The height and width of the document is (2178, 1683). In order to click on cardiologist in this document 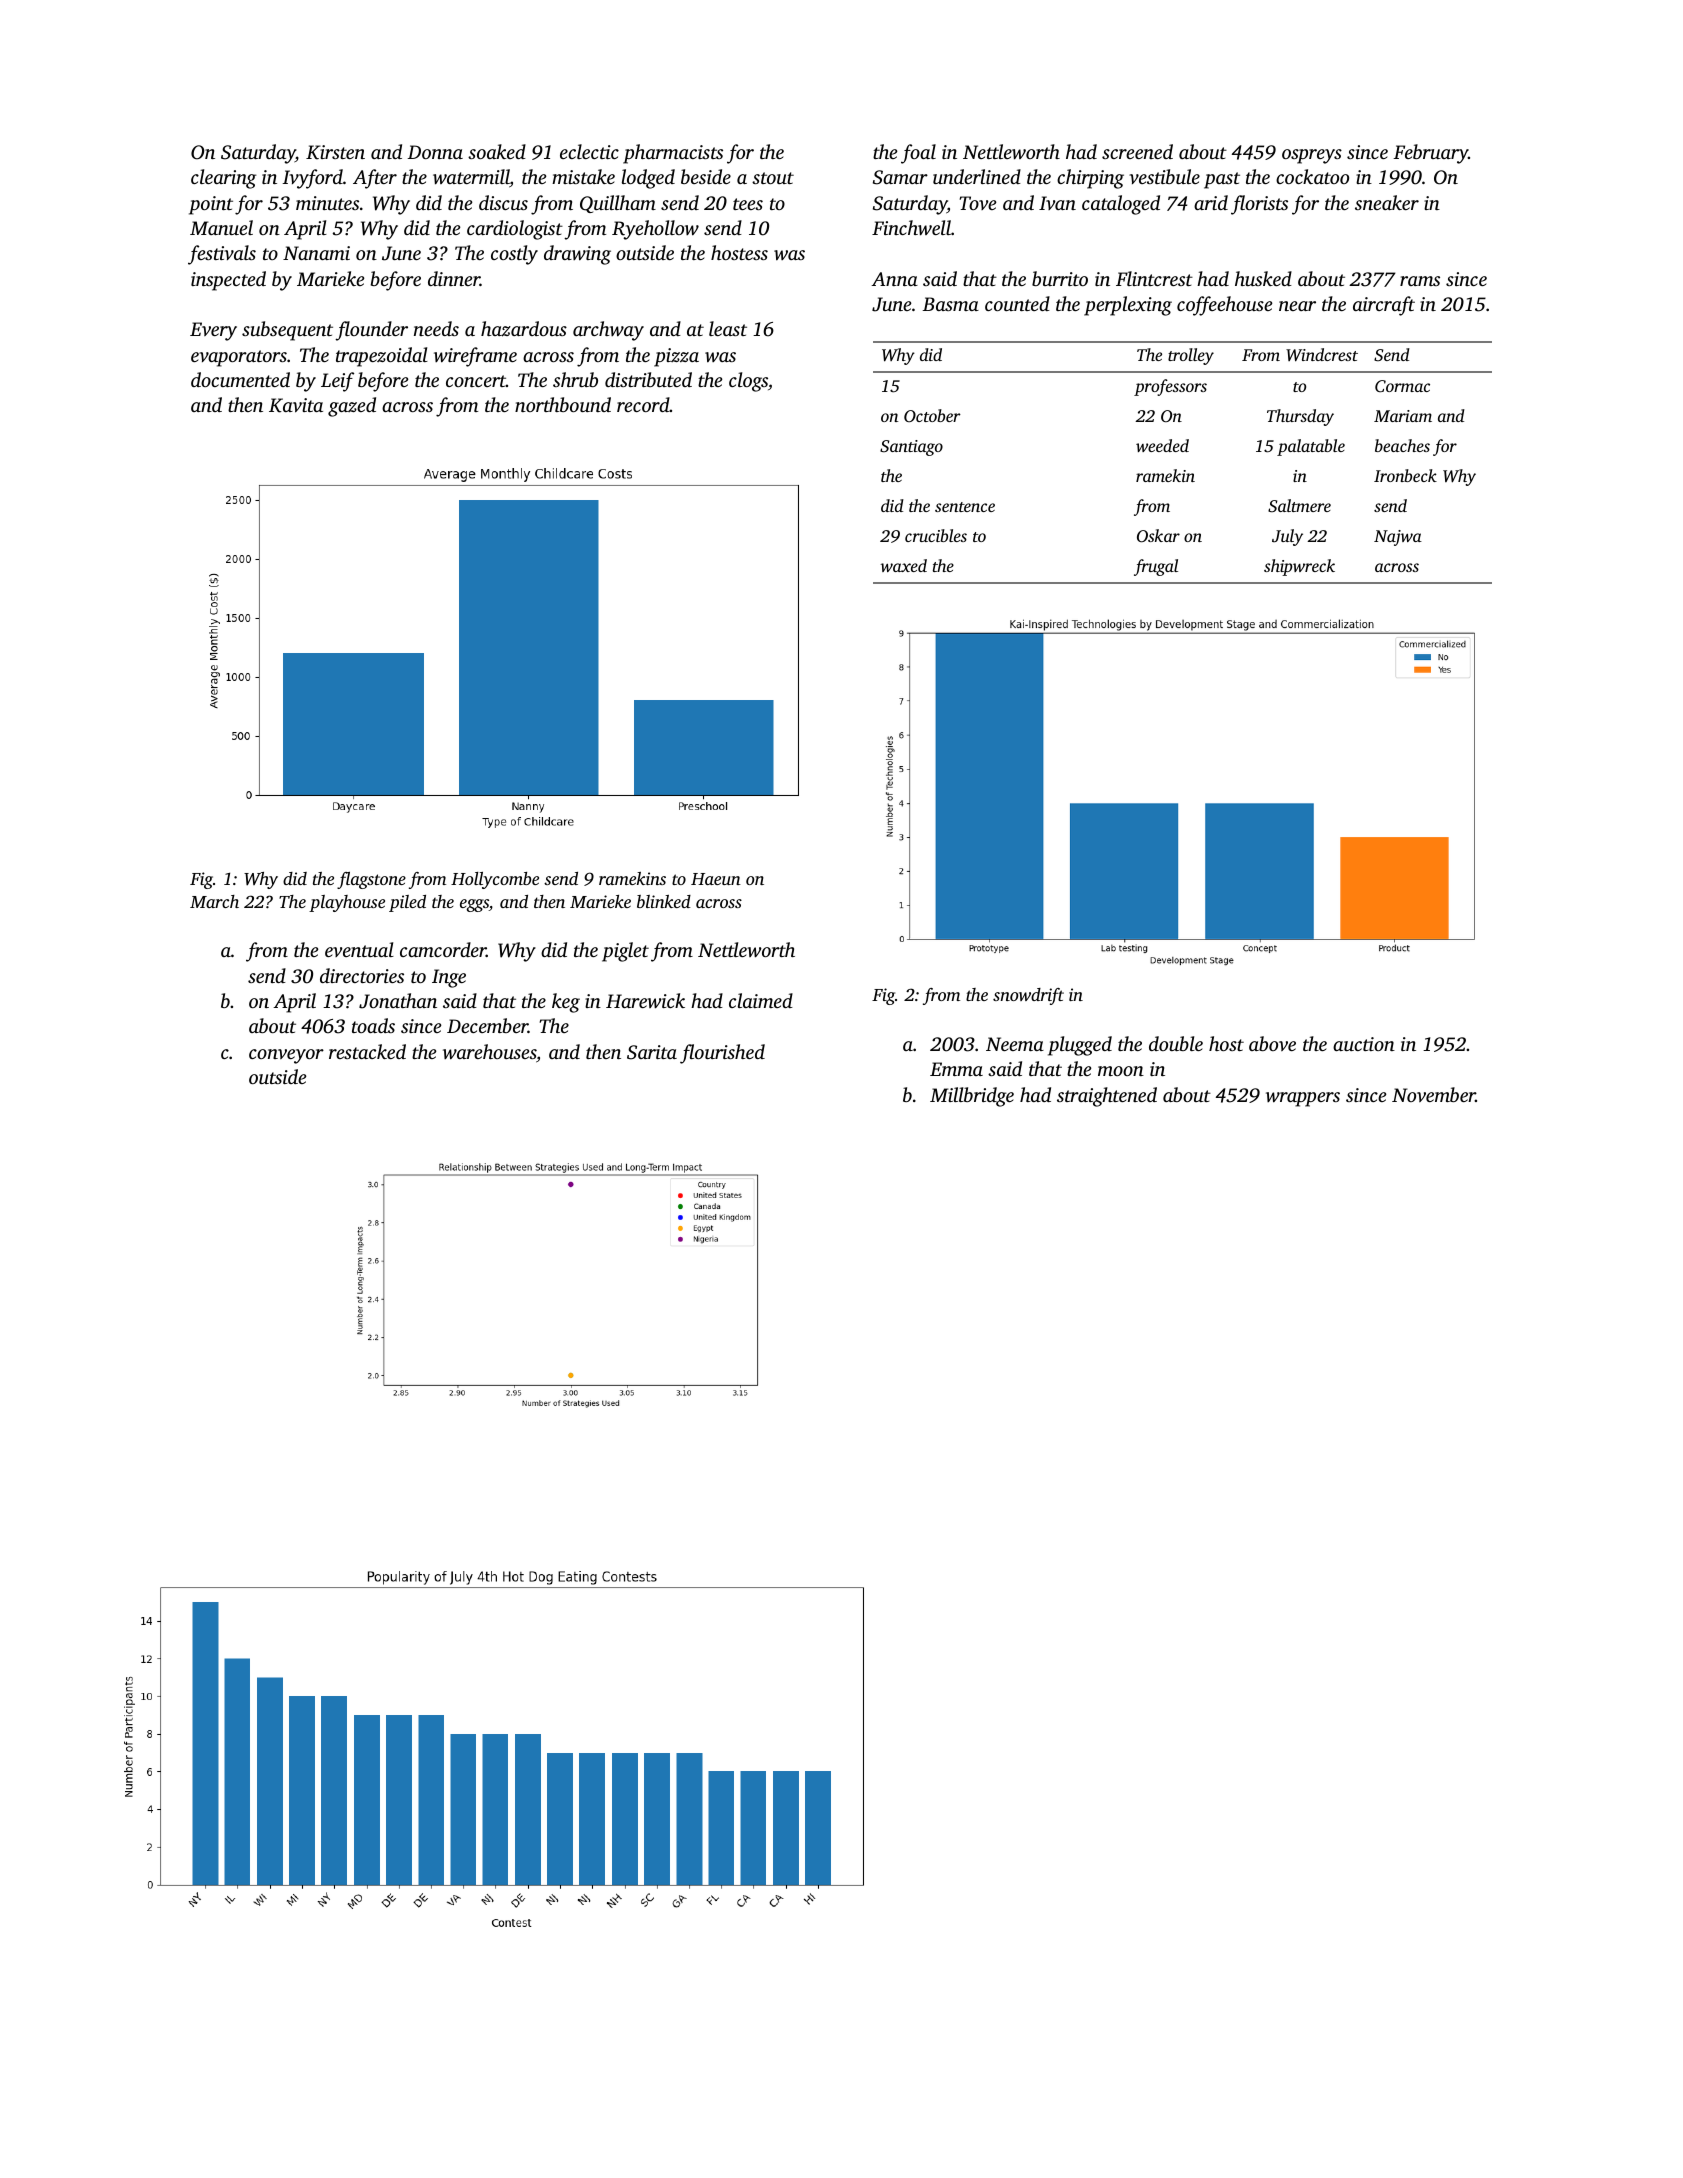, I will do `click(515, 230)`.
